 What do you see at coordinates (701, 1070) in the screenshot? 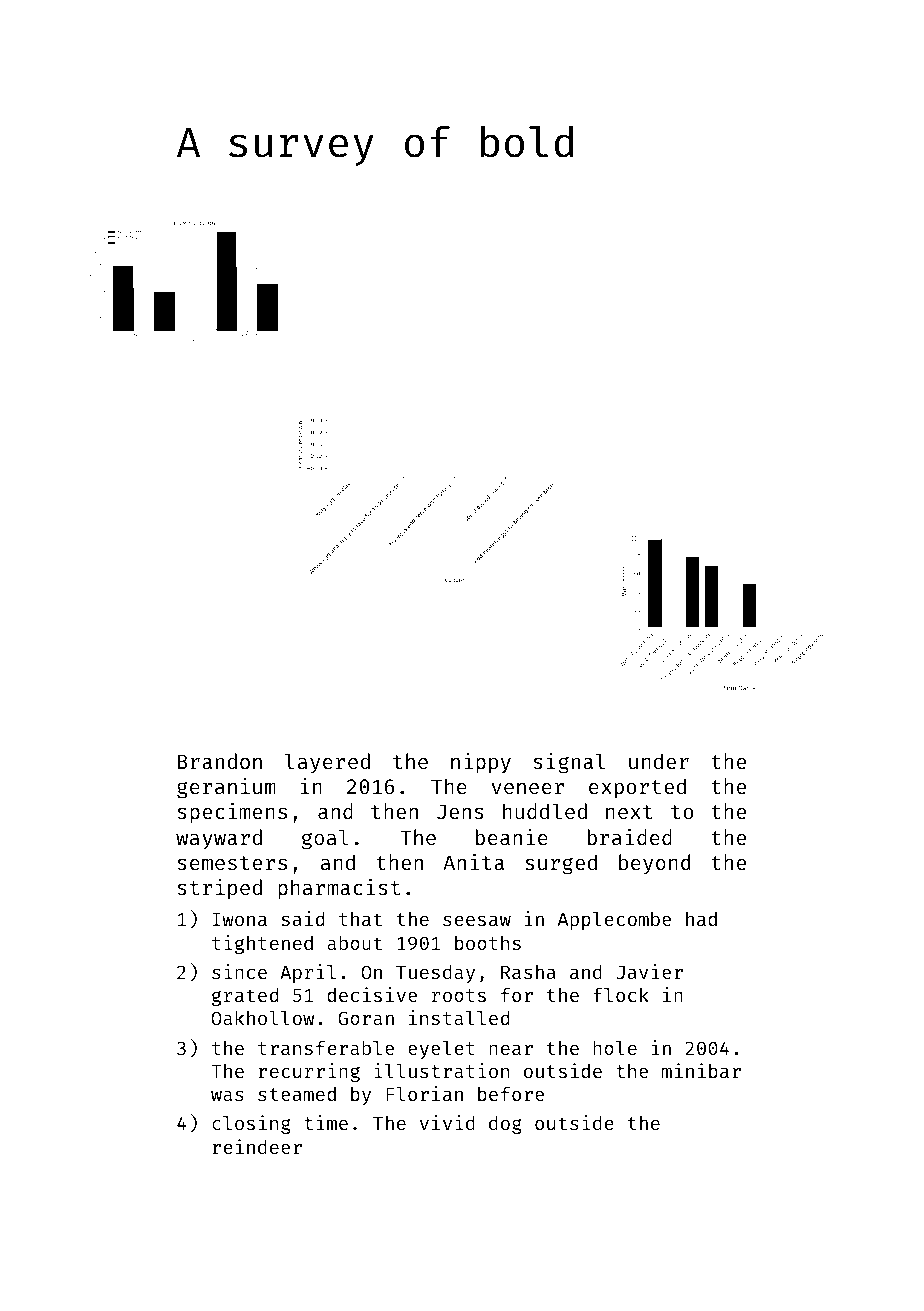
I see `minibar` at bounding box center [701, 1070].
